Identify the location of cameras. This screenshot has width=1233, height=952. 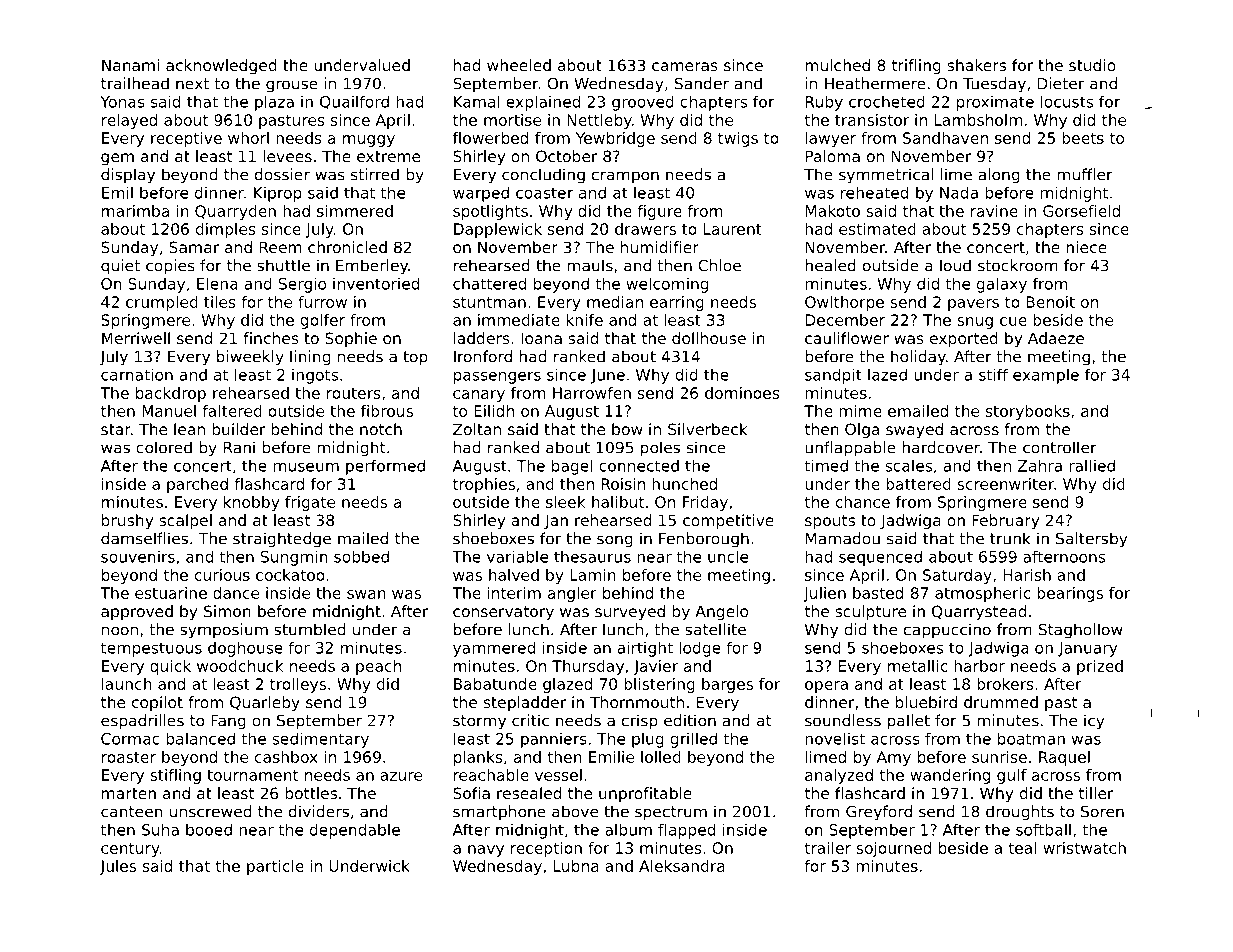
(685, 66).
